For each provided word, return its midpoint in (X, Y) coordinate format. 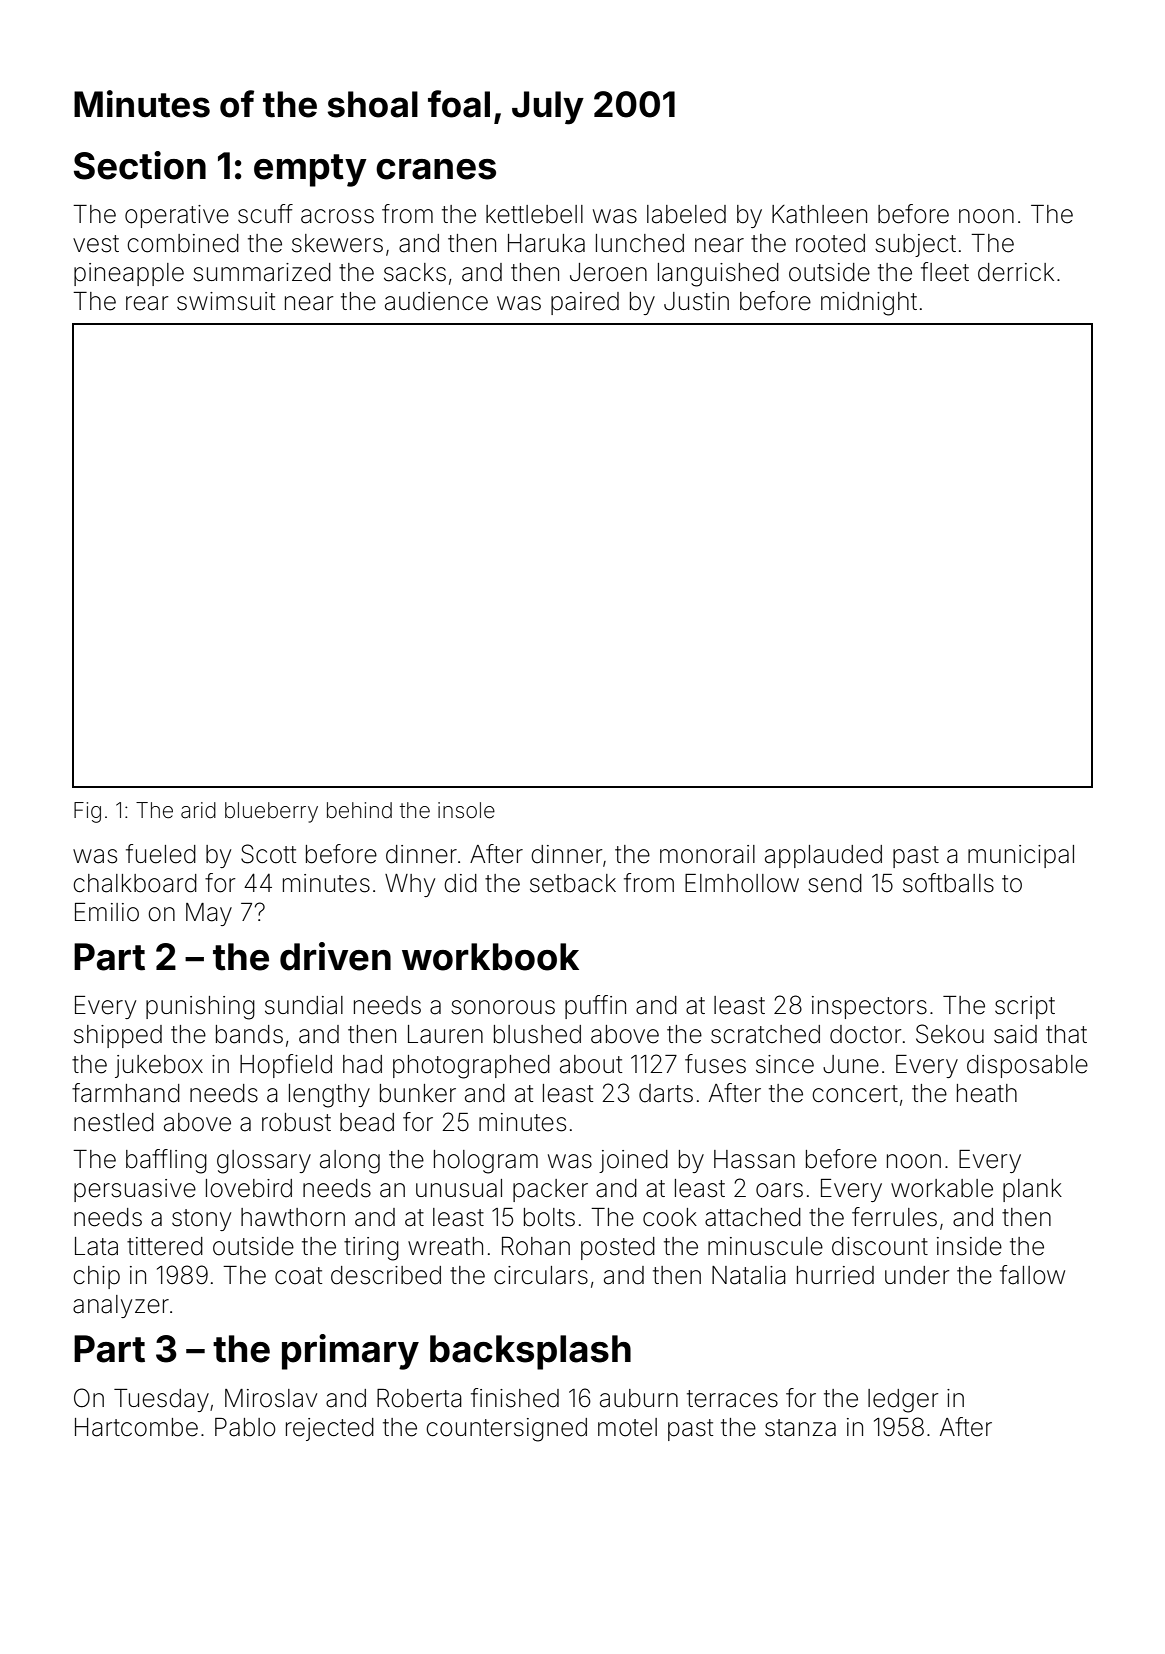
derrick (1016, 272)
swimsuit (226, 301)
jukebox (159, 1066)
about (591, 1064)
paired (585, 303)
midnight (869, 304)
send (835, 883)
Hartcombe (136, 1427)
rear (147, 303)
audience (436, 301)
